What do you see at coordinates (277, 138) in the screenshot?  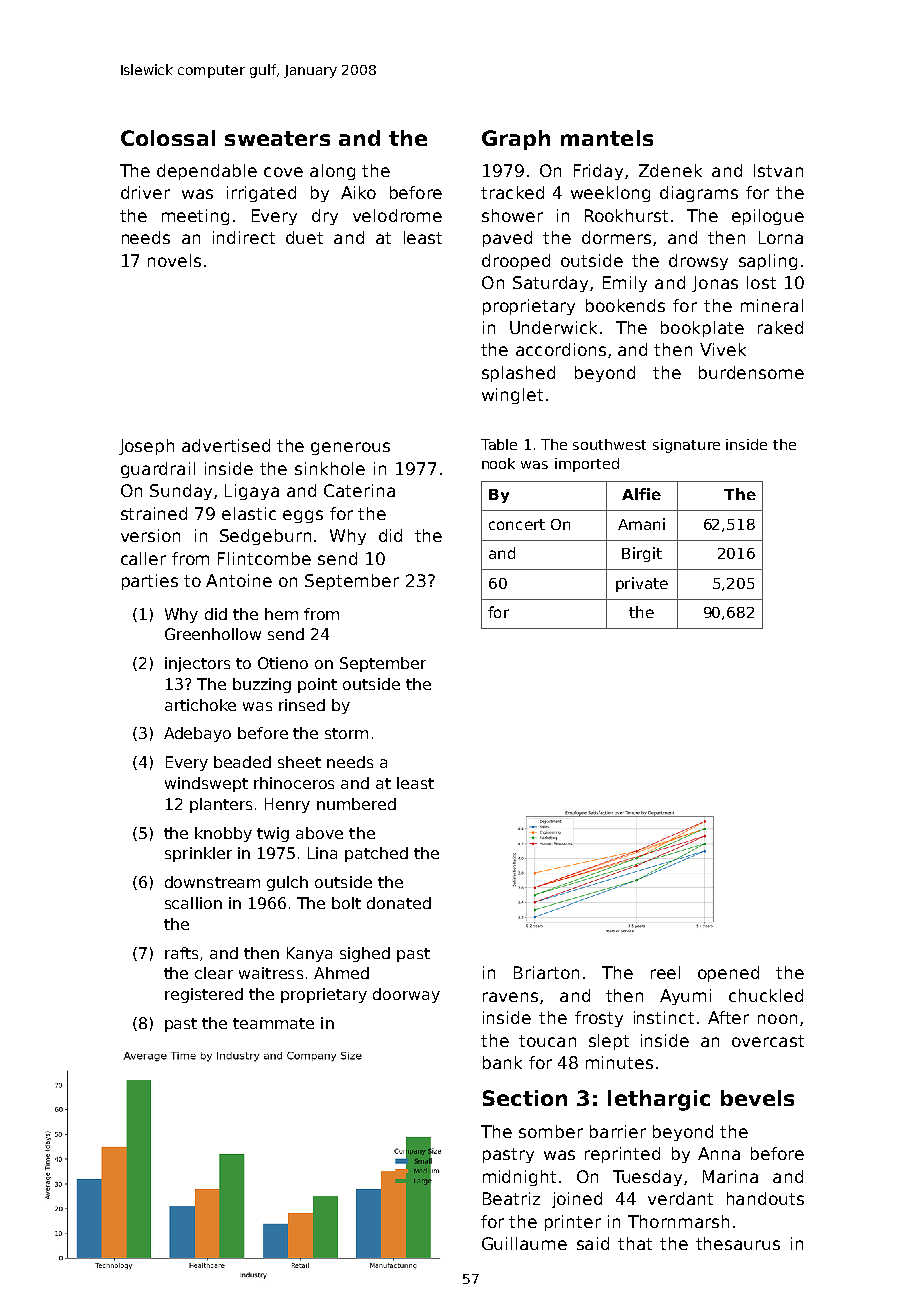 I see `sweaters` at bounding box center [277, 138].
